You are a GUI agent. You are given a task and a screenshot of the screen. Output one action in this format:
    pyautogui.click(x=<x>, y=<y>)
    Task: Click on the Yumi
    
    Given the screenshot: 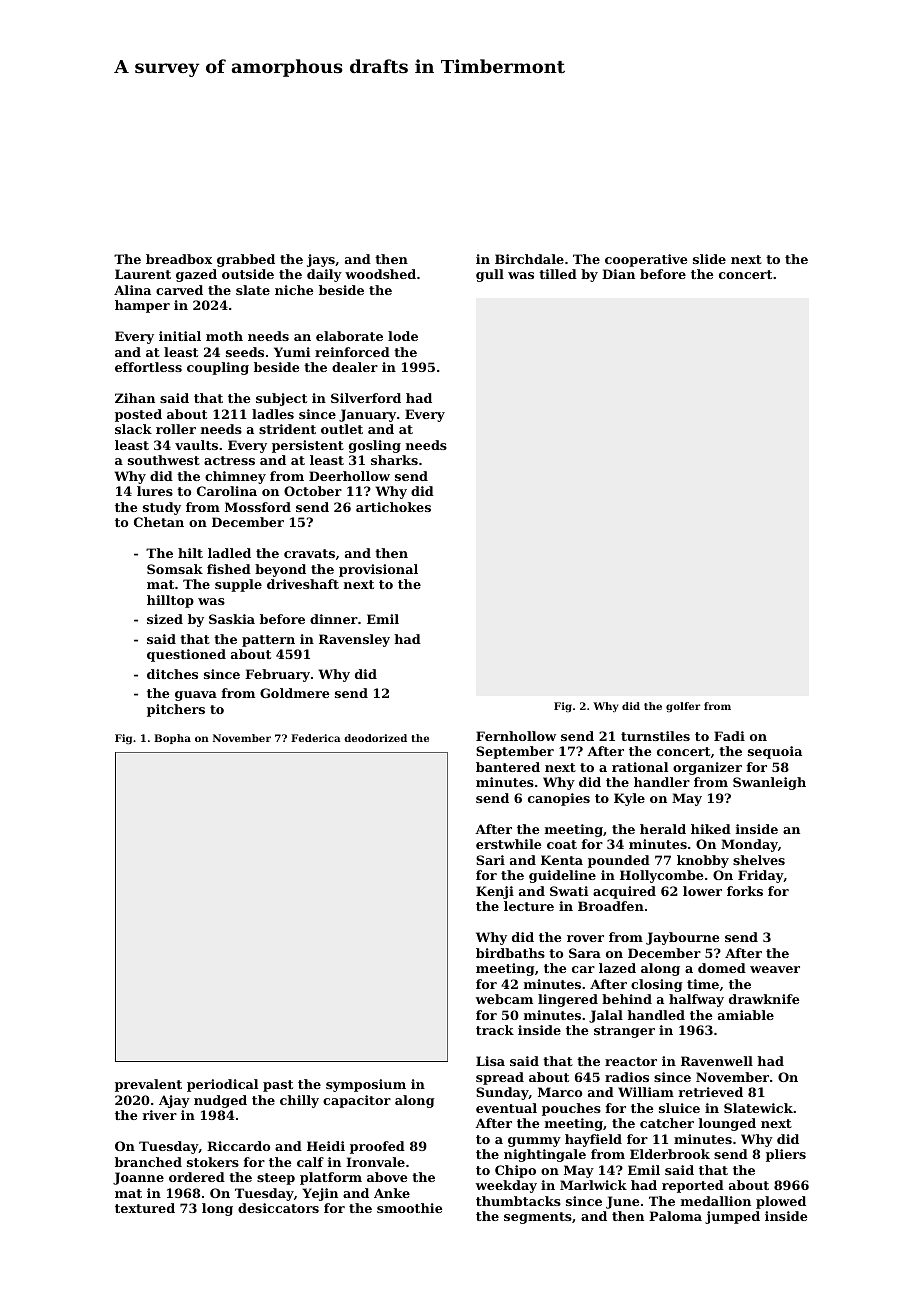 What is the action you would take?
    pyautogui.click(x=292, y=352)
